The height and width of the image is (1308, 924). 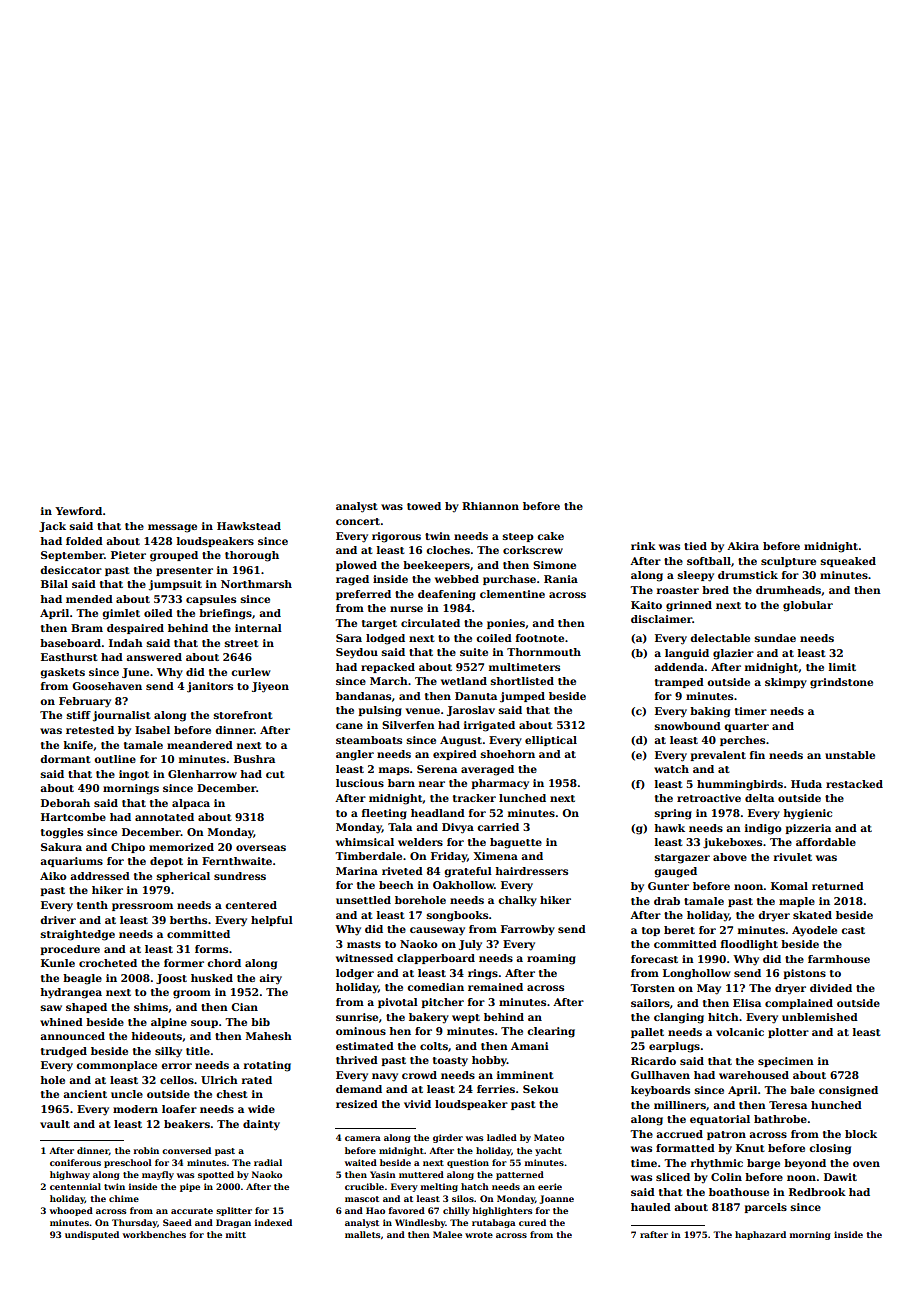 What do you see at coordinates (135, 1109) in the image?
I see `modern` at bounding box center [135, 1109].
